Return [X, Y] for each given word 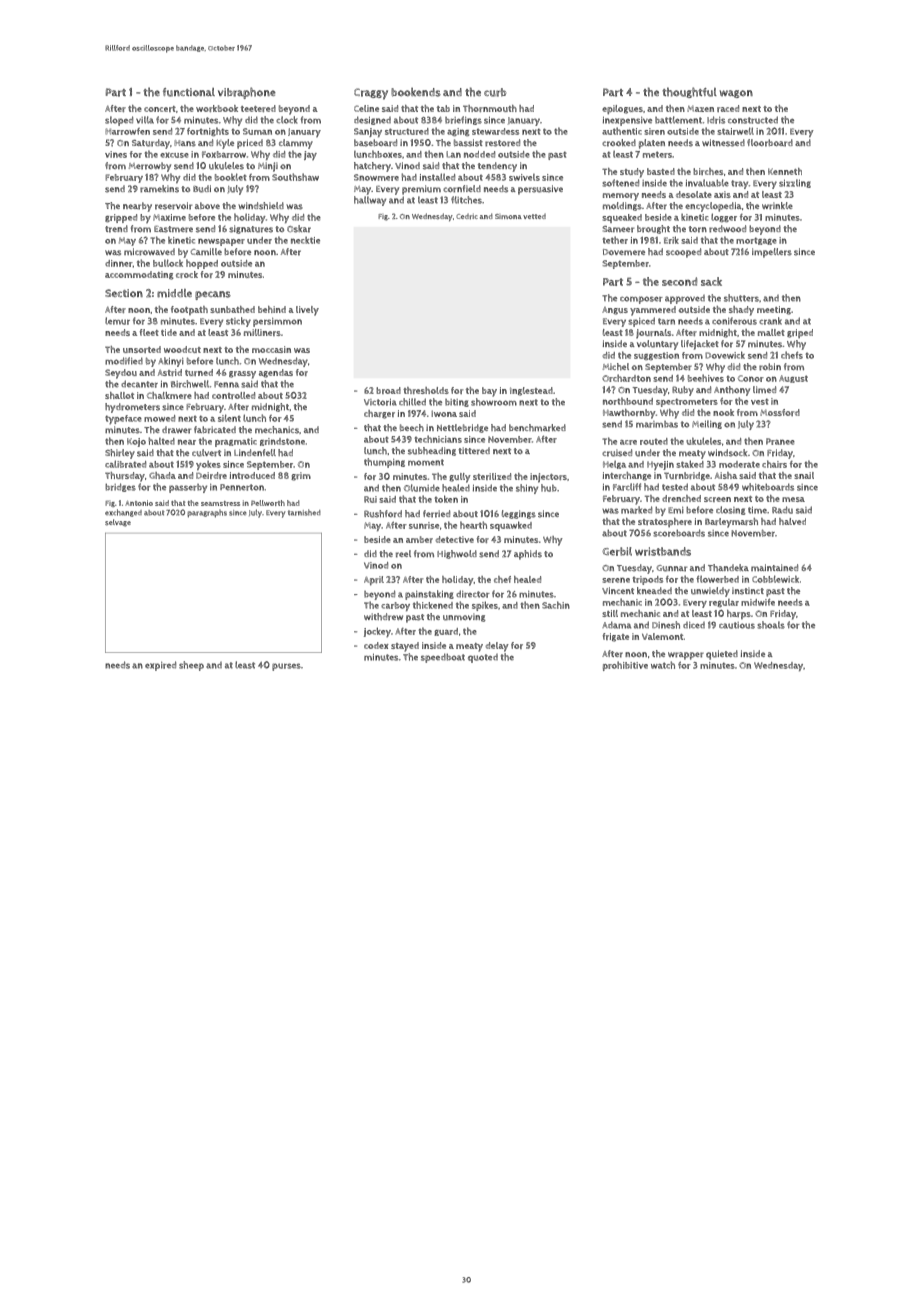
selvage [118, 523]
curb [495, 92]
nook [723, 412]
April [374, 581]
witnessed [723, 143]
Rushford [383, 514]
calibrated [125, 464]
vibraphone [247, 93]
